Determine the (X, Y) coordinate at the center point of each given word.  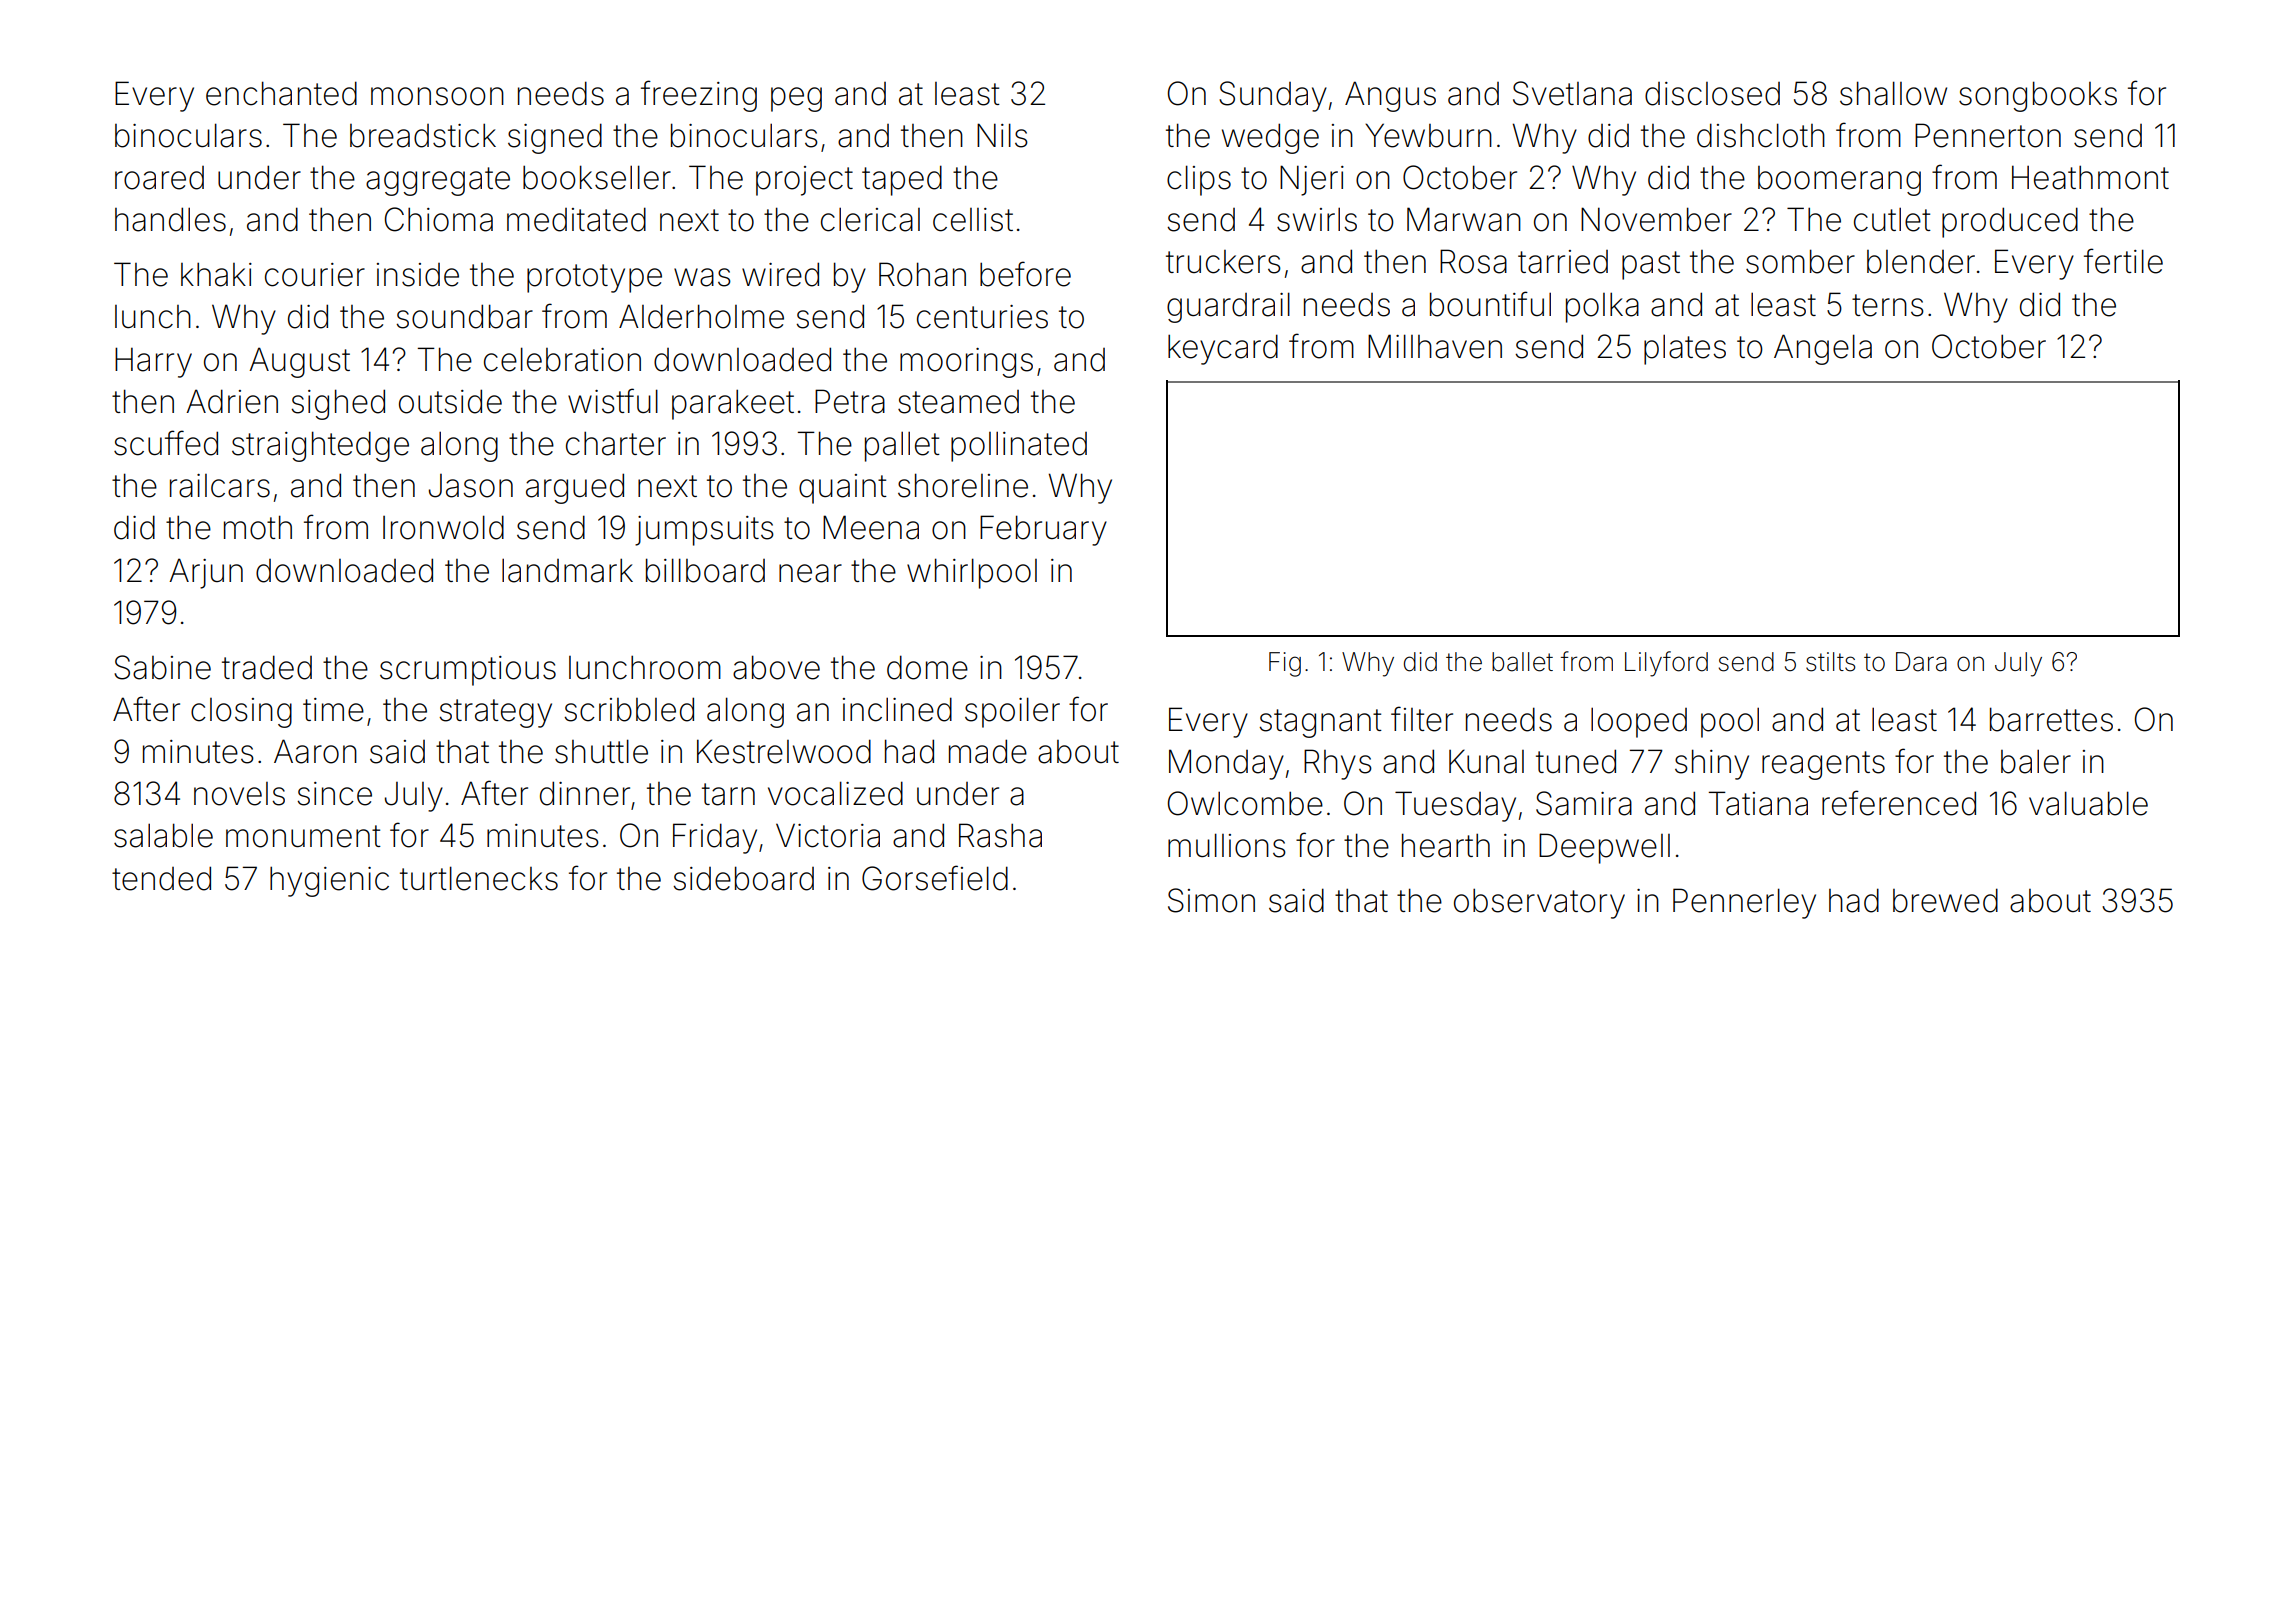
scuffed (166, 443)
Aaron (315, 751)
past (1651, 265)
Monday (1226, 764)
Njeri (1312, 180)
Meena (871, 527)
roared (159, 178)
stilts (1830, 662)
